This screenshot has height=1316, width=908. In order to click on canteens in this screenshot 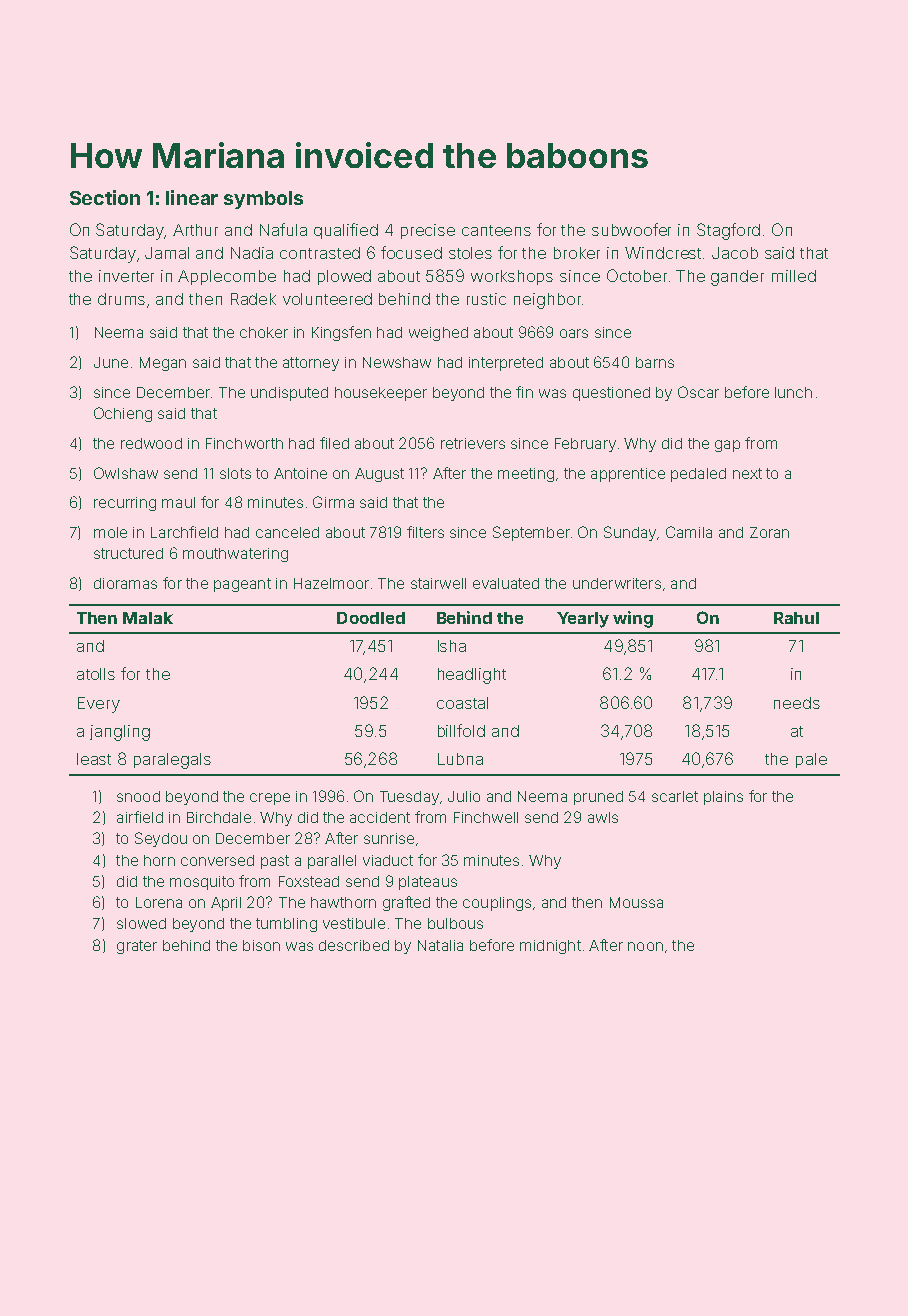, I will do `click(496, 230)`.
